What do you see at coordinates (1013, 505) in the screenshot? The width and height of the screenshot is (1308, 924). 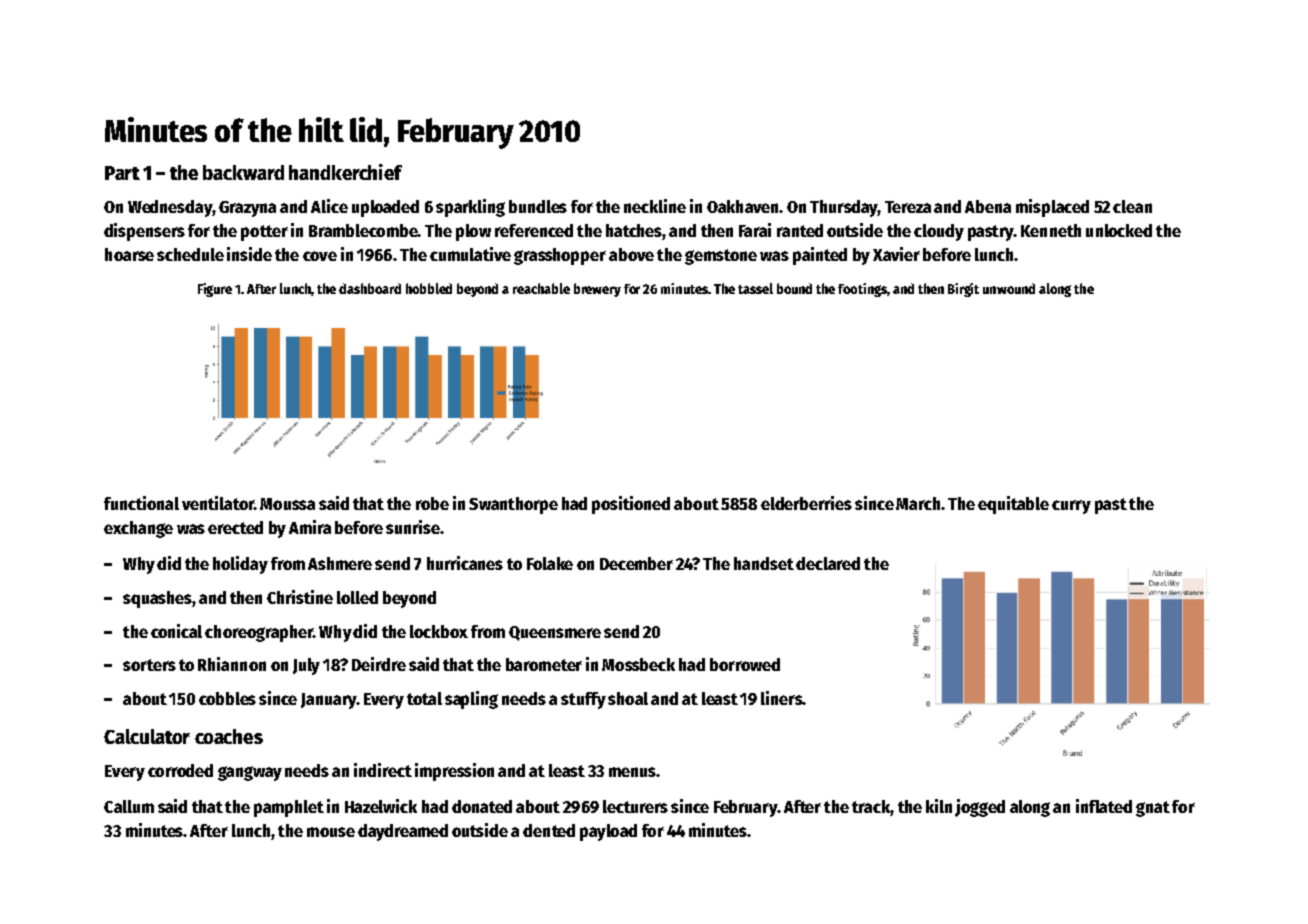 I see `equitable` at bounding box center [1013, 505].
